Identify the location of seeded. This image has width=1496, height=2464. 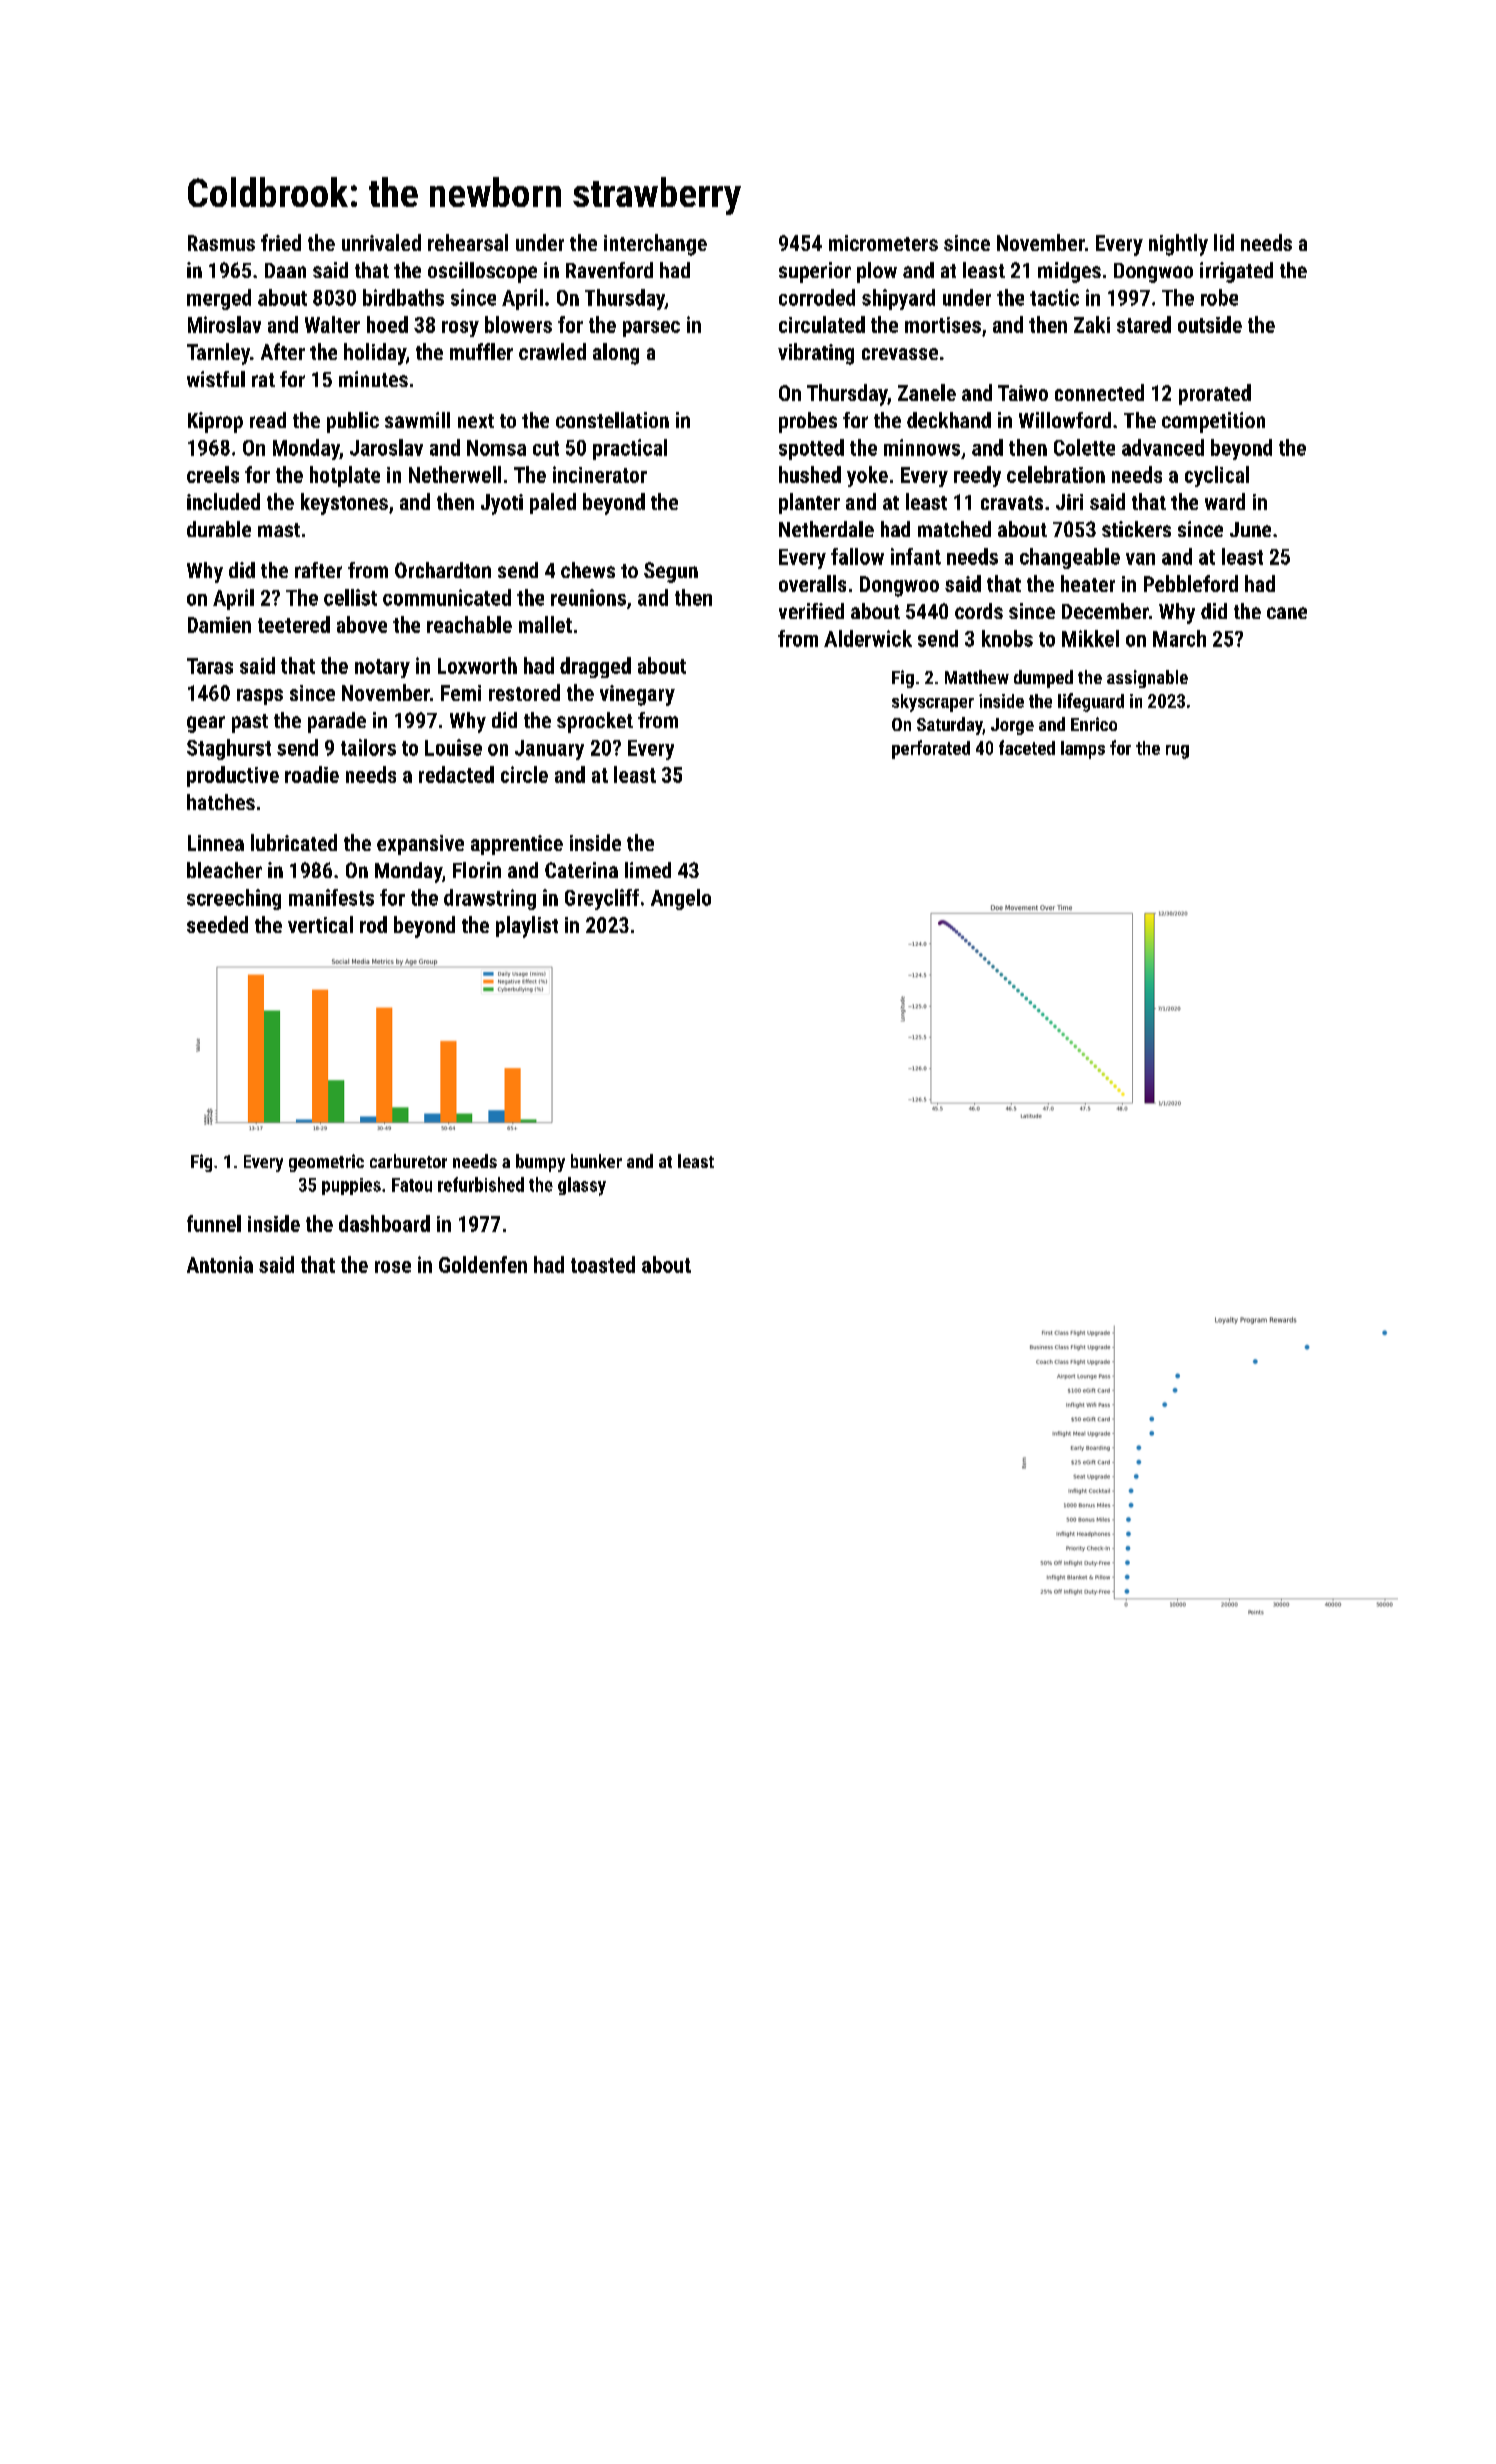
(217, 924).
